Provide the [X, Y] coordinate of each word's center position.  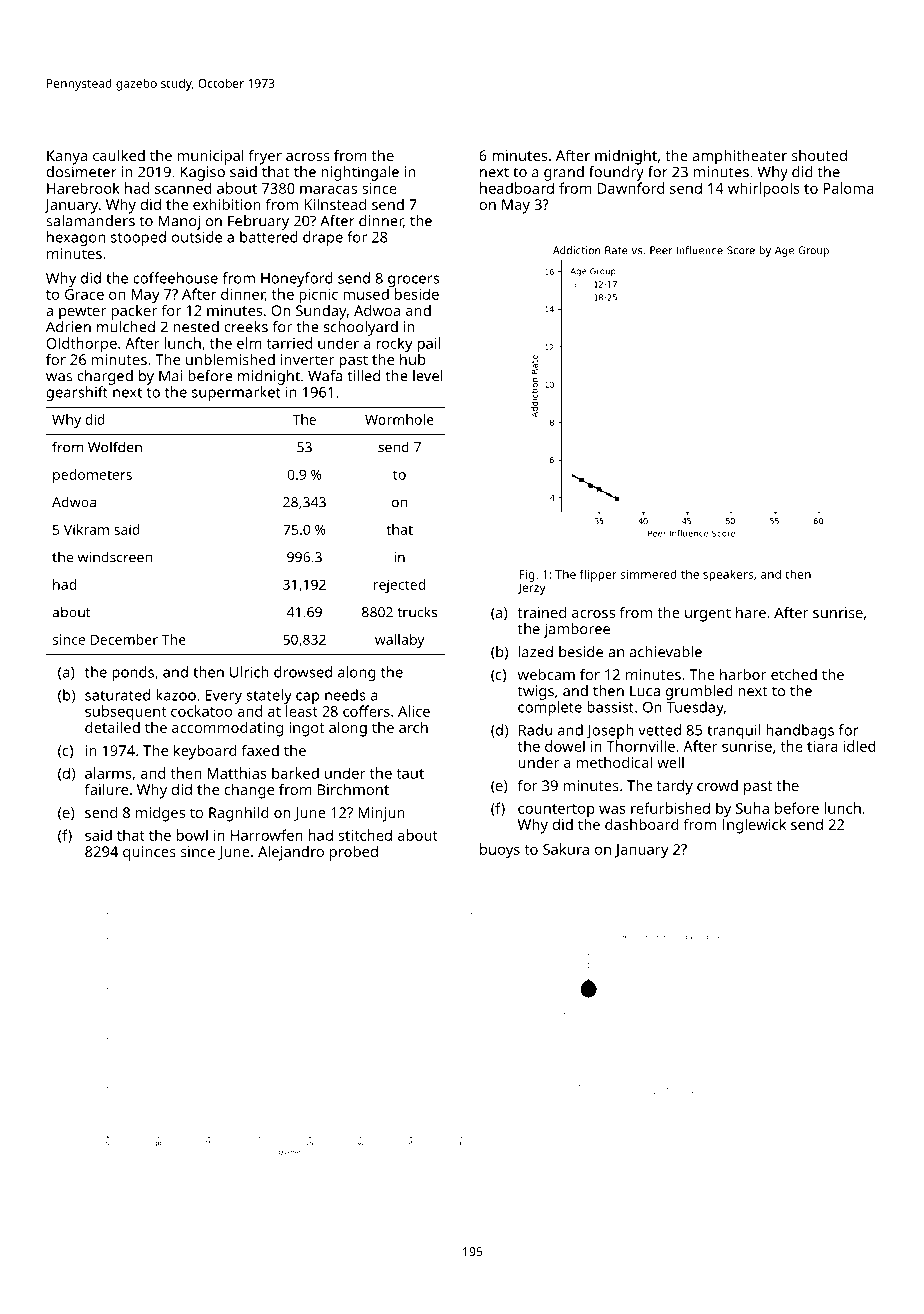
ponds [133, 673]
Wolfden [115, 447]
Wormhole [399, 419]
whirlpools [764, 190]
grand [564, 173]
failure [106, 789]
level [428, 376]
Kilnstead [335, 204]
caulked [119, 155]
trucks [417, 612]
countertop [556, 810]
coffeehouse [175, 278]
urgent [708, 615]
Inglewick [754, 826]
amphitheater [740, 157]
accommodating [227, 729]
